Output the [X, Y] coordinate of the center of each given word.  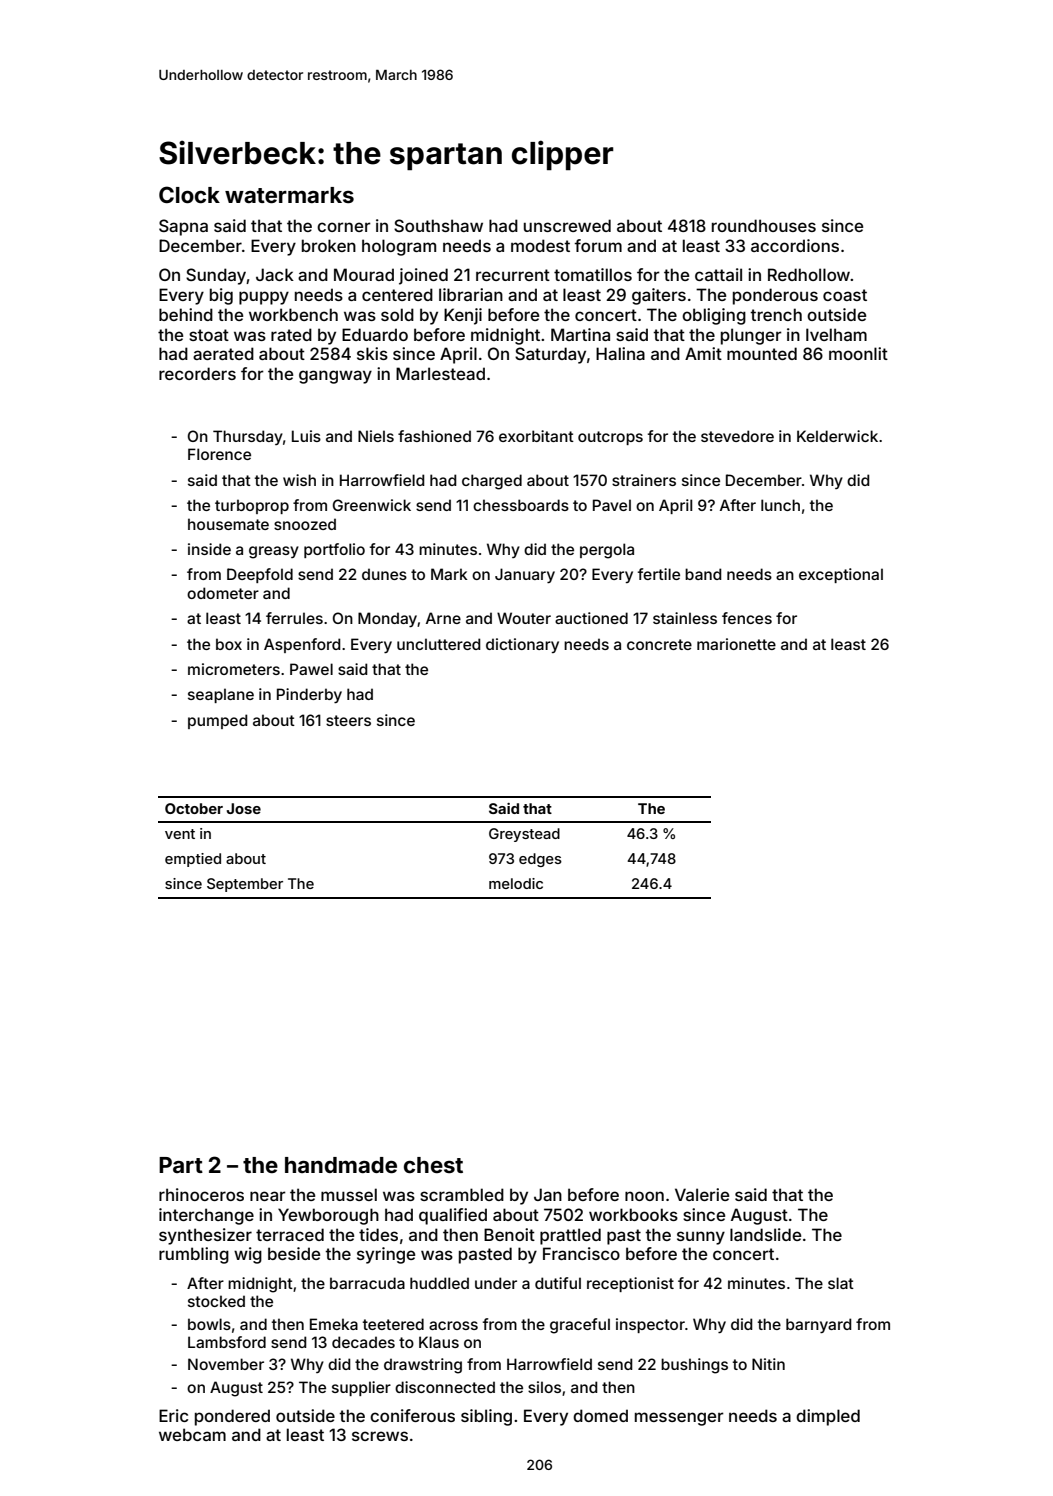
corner [344, 227]
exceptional [841, 575]
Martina [580, 334]
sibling [486, 1417]
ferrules [294, 618]
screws [380, 1436]
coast [845, 295]
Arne [443, 618]
